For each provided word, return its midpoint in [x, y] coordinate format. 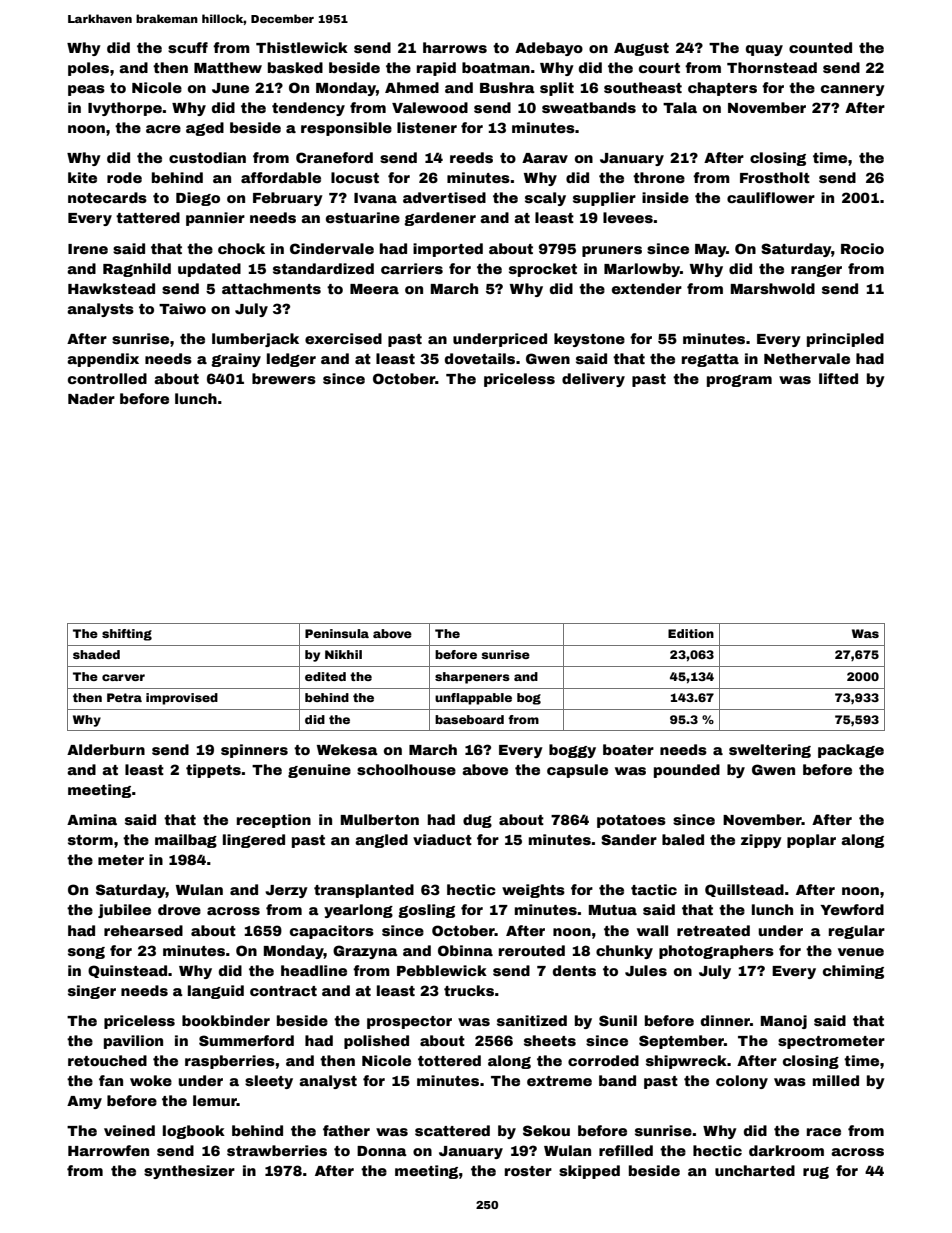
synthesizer [189, 1172]
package [851, 751]
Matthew [228, 67]
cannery [853, 90]
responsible [346, 129]
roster [528, 1171]
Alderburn [106, 749]
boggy [572, 751]
